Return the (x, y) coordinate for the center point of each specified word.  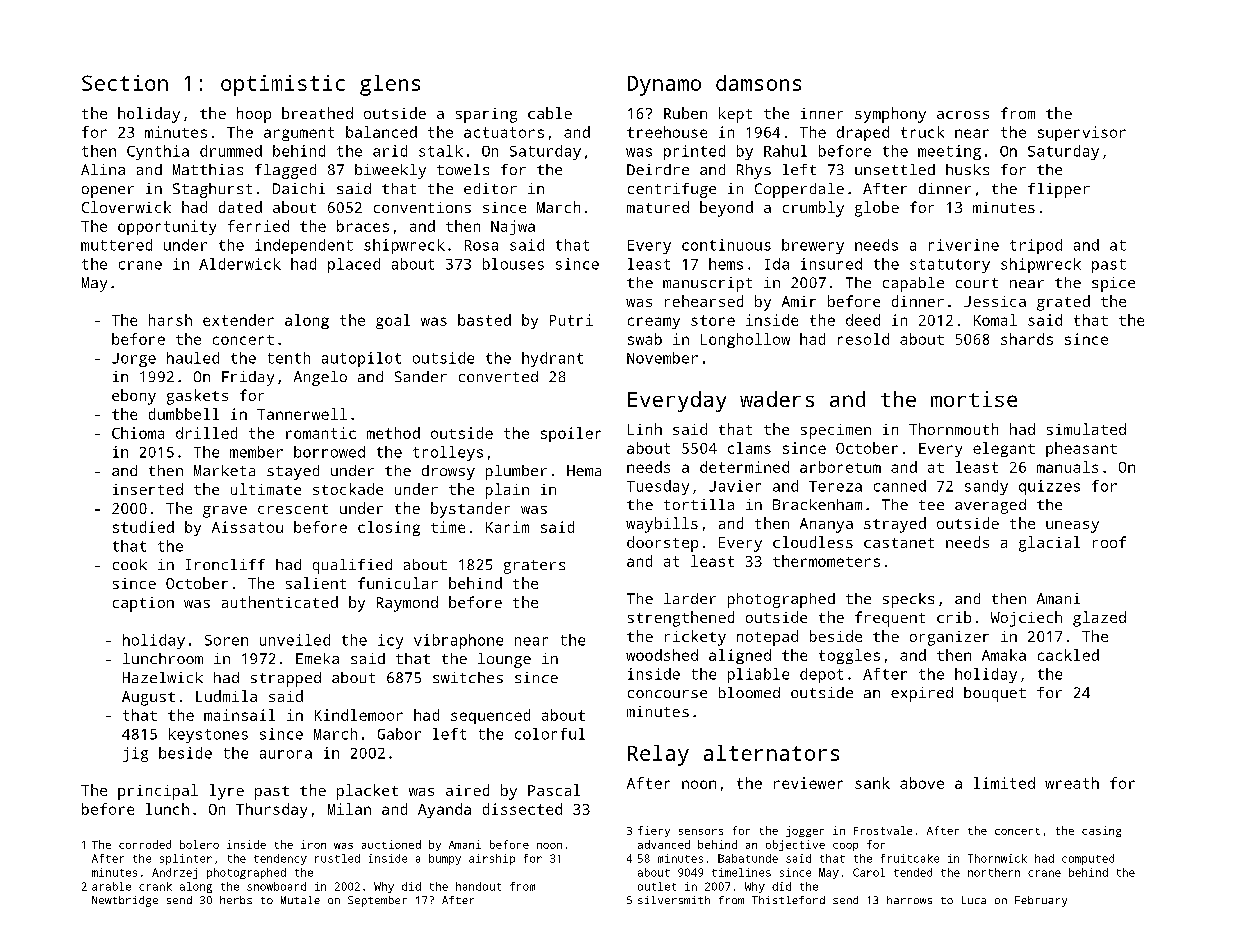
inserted (148, 489)
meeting (949, 152)
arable (111, 886)
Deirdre (658, 169)
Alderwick (240, 264)
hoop (254, 115)
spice (1113, 284)
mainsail (239, 715)
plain (507, 491)
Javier (735, 486)
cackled (1068, 655)
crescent (293, 509)
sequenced (490, 716)
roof (1109, 542)
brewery (813, 246)
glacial (1049, 544)
